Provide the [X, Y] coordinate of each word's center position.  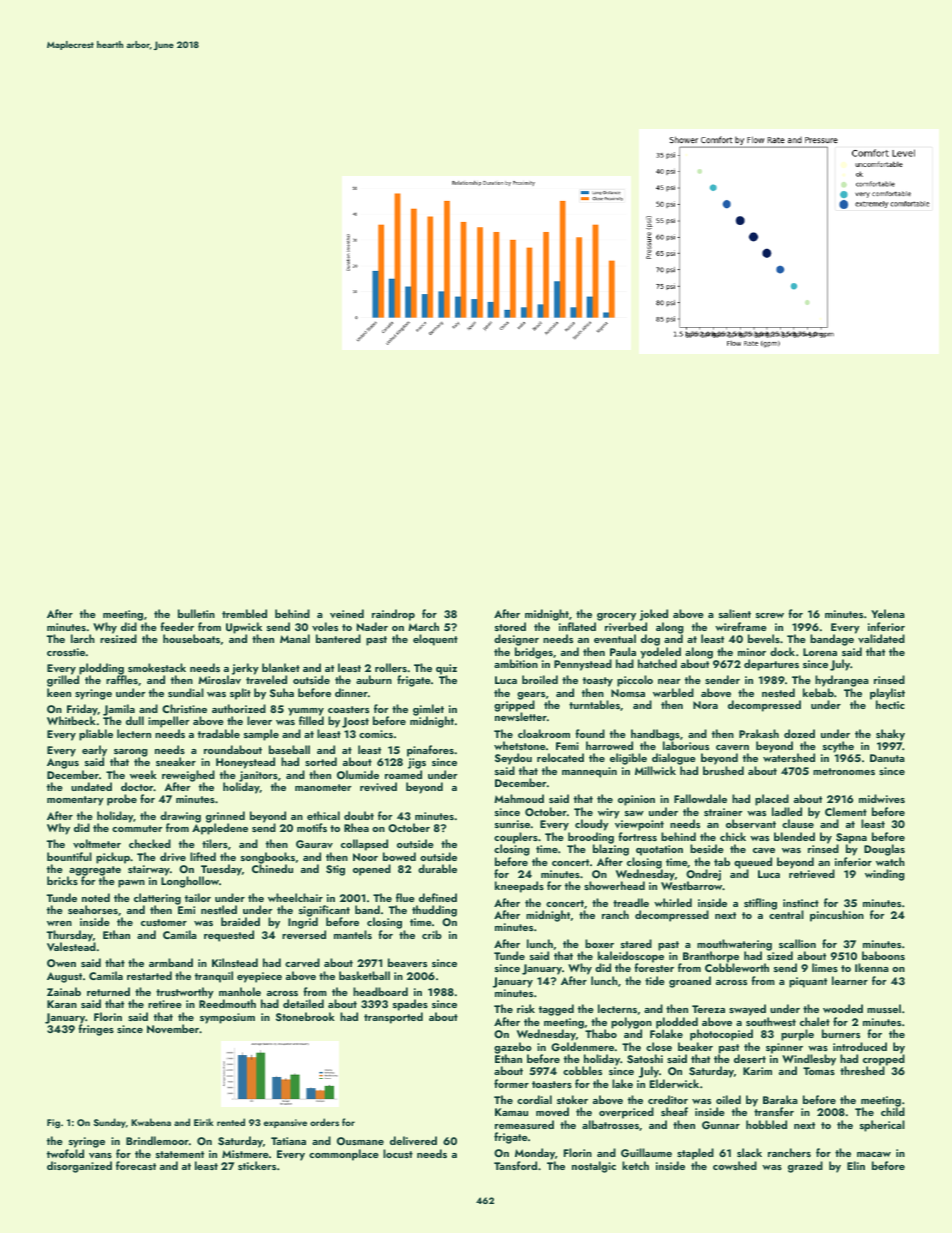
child [893, 1112]
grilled [63, 681]
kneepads [519, 887]
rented [231, 1122]
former [511, 1083]
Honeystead [245, 763]
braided [240, 921]
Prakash [759, 733]
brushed [723, 770]
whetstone [520, 745]
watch [890, 861]
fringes [96, 1030]
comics [376, 734]
